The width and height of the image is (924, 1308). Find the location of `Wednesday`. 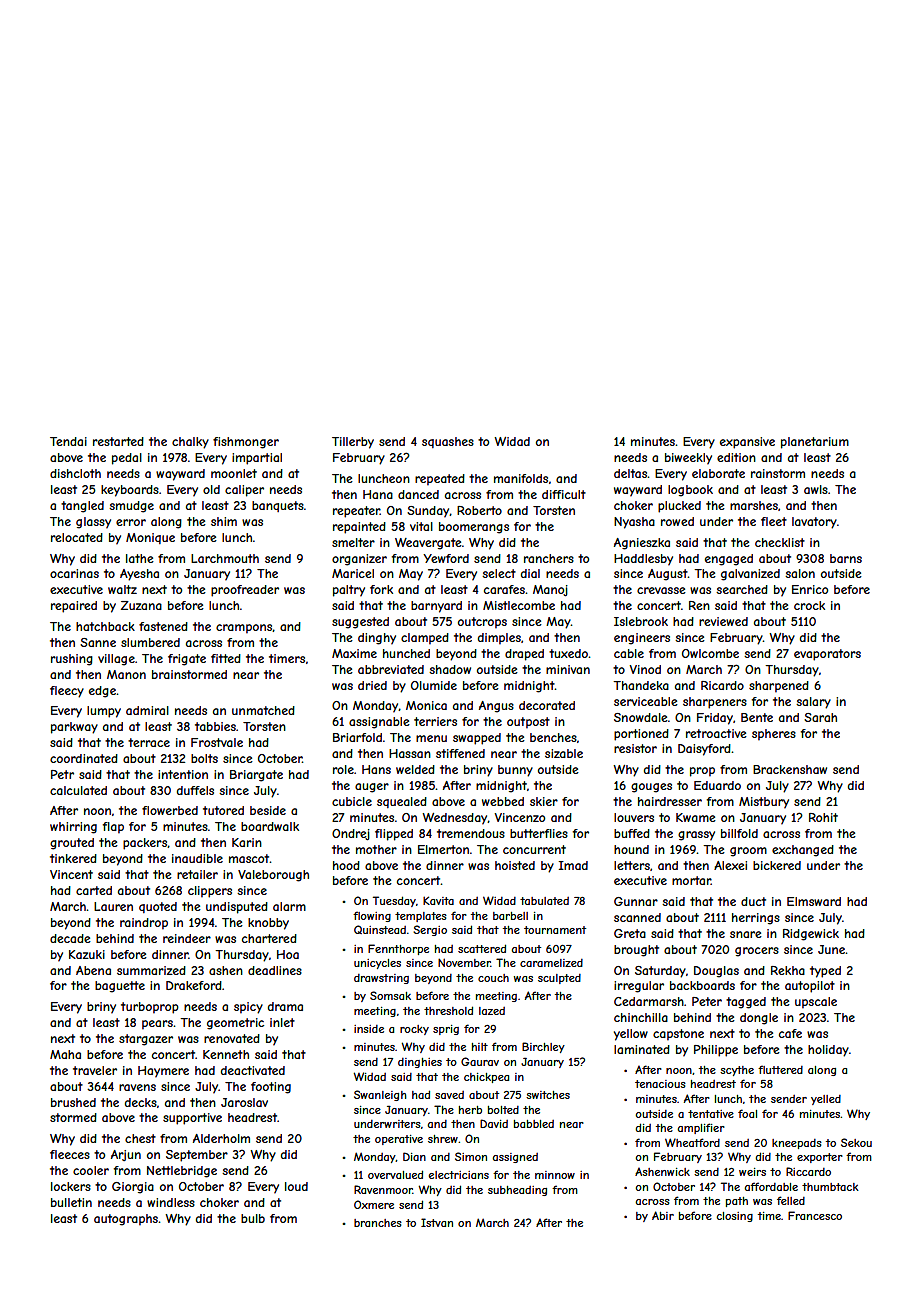

Wednesday is located at coordinates (455, 819).
